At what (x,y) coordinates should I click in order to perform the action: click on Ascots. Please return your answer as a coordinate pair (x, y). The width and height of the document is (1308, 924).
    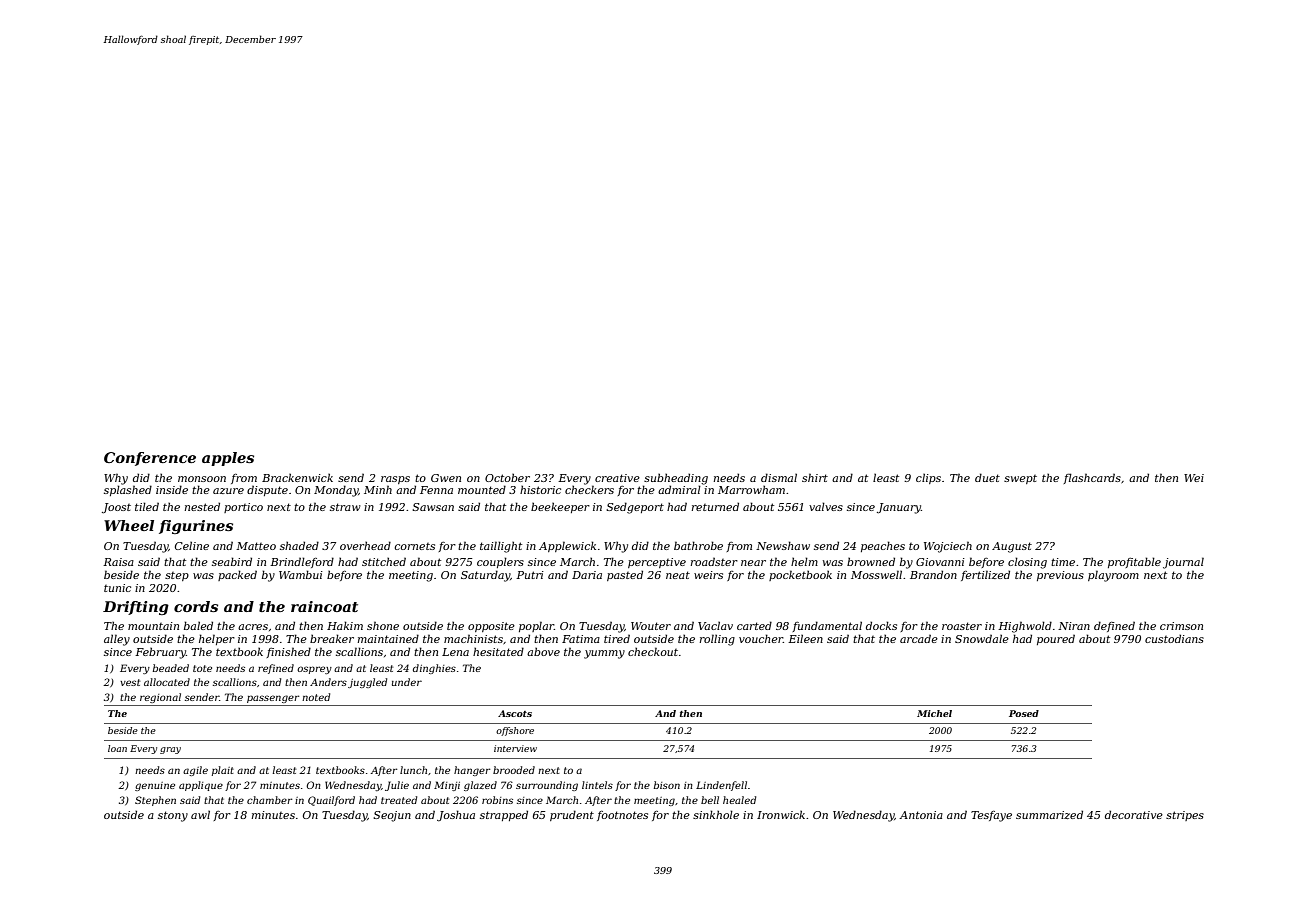
    Looking at the image, I should click on (515, 713).
